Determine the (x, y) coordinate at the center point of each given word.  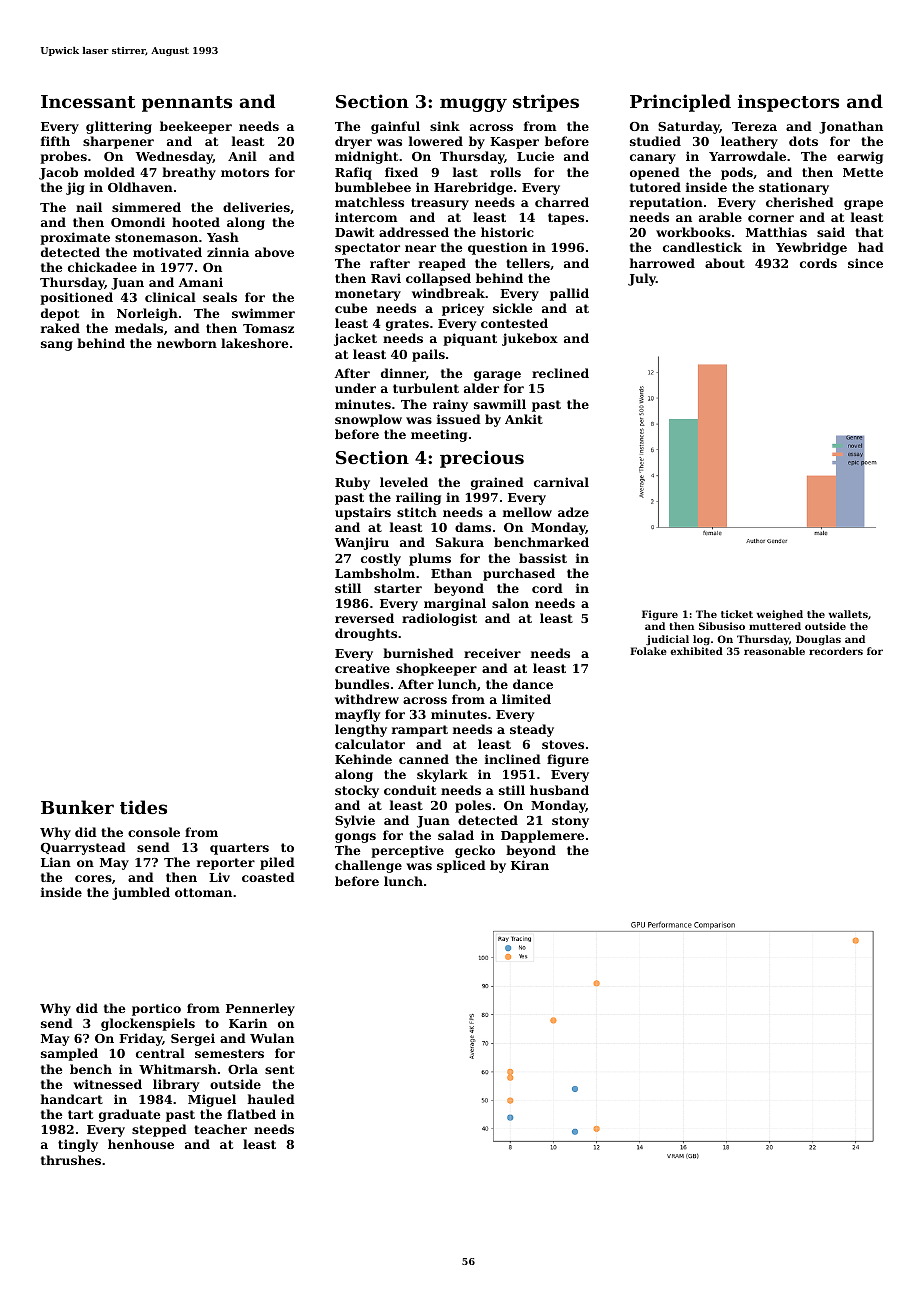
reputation (666, 203)
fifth (55, 141)
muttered (775, 626)
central (160, 1053)
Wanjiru (362, 543)
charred (562, 202)
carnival (561, 482)
